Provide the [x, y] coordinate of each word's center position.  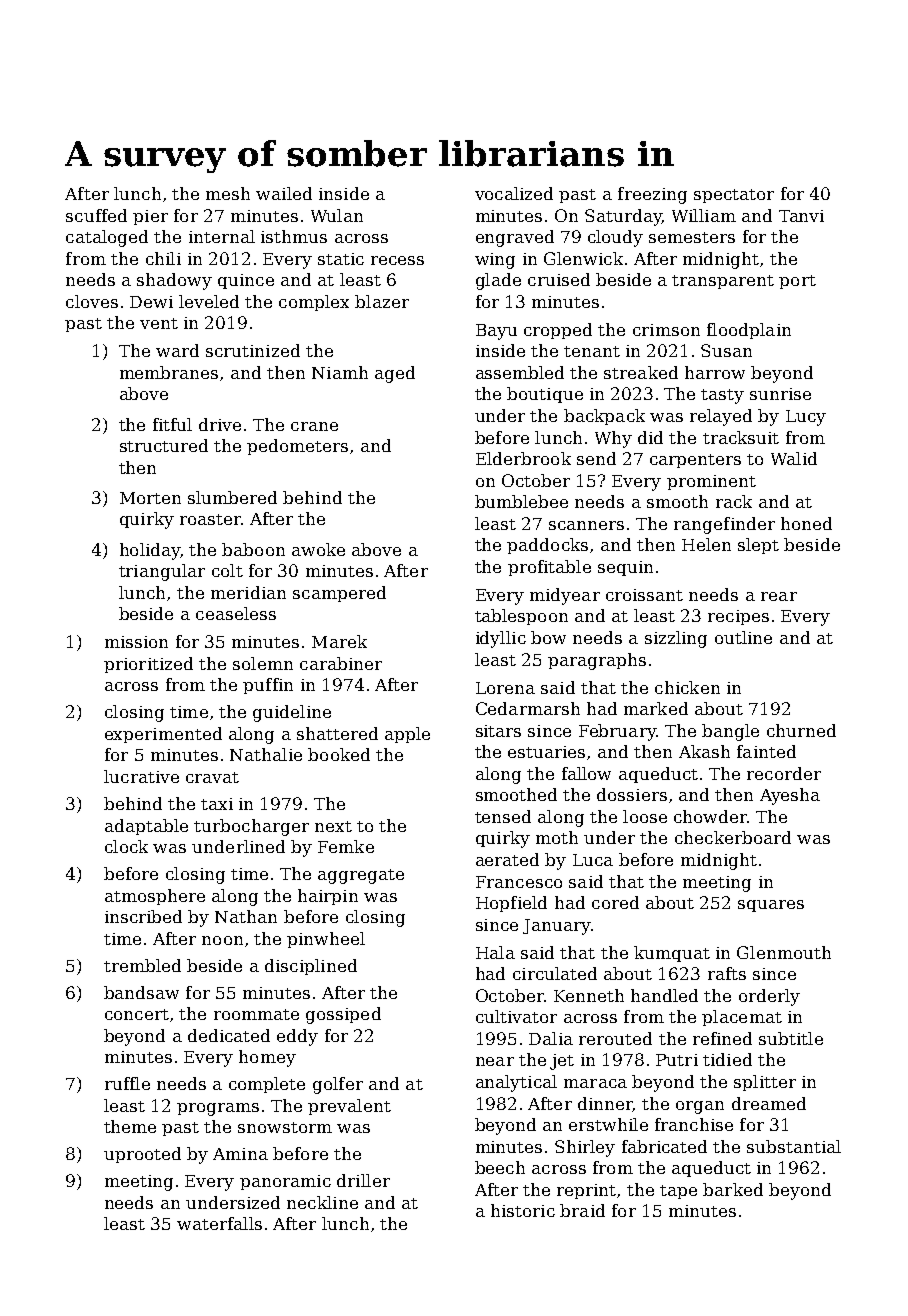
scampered [339, 594]
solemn [263, 663]
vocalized [514, 193]
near [495, 1061]
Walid [794, 458]
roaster [210, 519]
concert [137, 1014]
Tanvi [801, 216]
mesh [228, 193]
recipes [738, 617]
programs [218, 1109]
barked [733, 1189]
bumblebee [521, 501]
